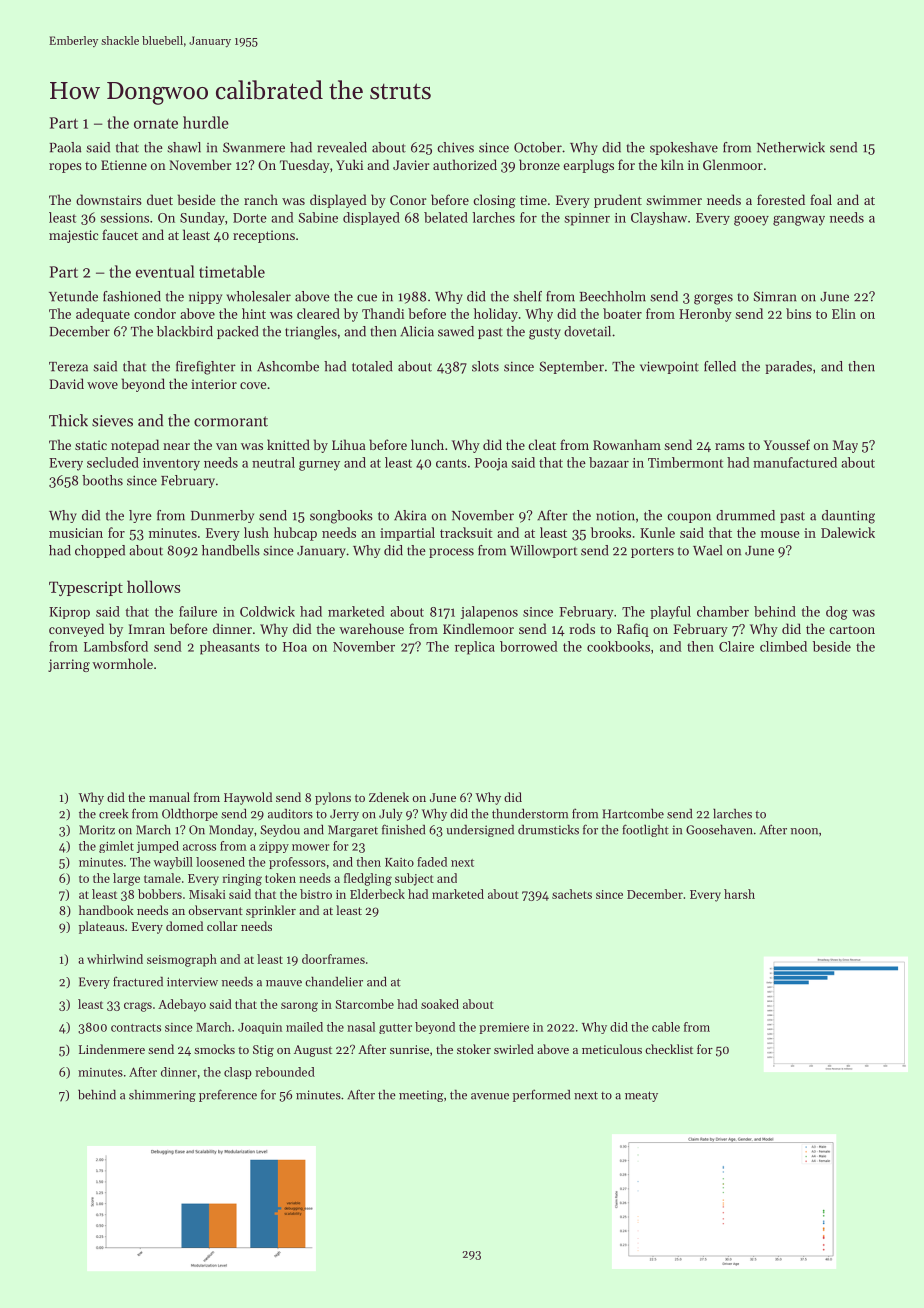 This screenshot has height=1308, width=924. I want to click on manufactured, so click(795, 462).
